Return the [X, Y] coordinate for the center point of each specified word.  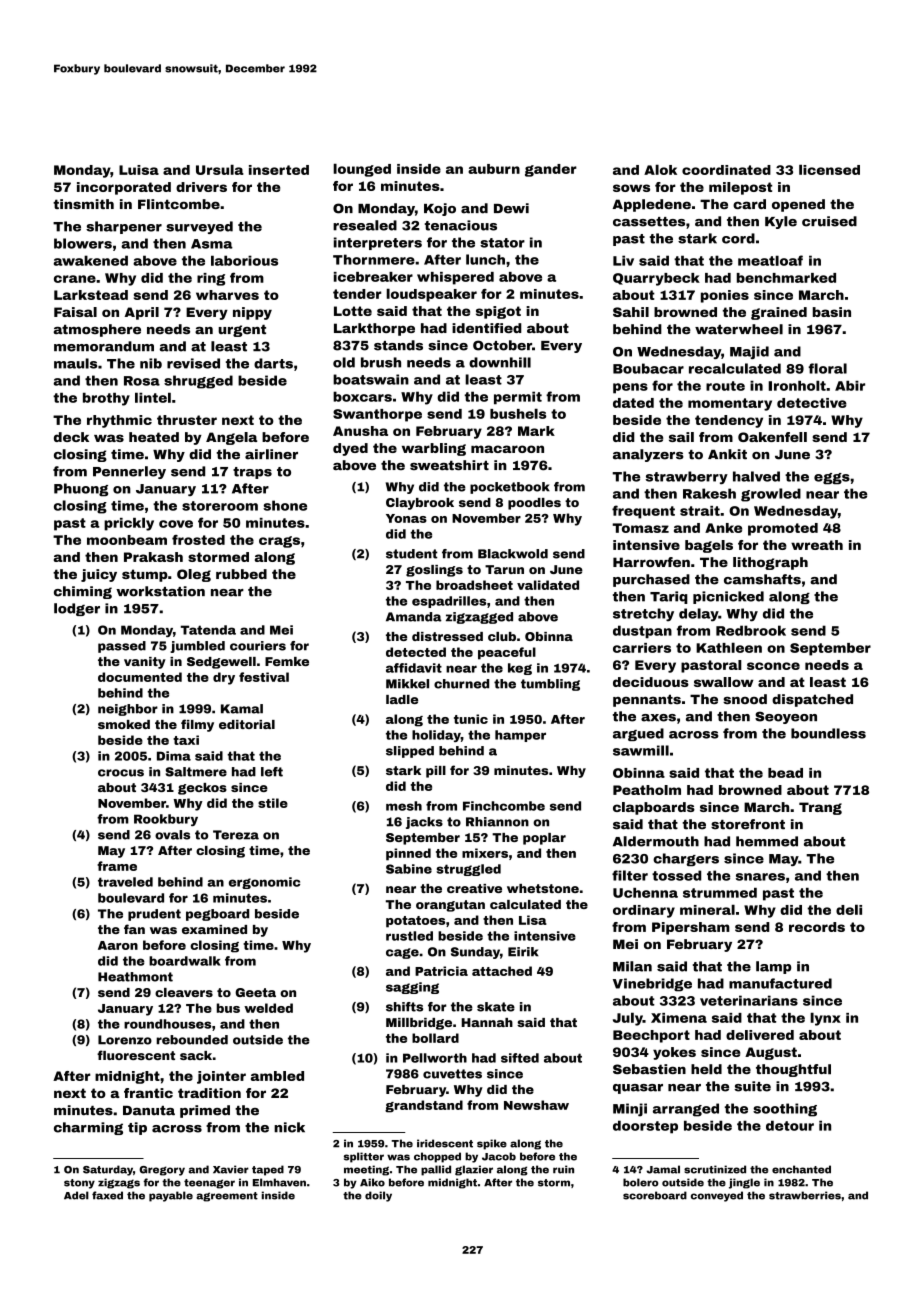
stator [502, 243]
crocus [121, 773]
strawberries [805, 1195]
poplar [544, 839]
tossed [676, 875]
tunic [471, 719]
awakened [91, 260]
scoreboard [655, 1195]
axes [658, 718]
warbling [434, 449]
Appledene [652, 205]
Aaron [118, 945]
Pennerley [129, 472]
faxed [107, 1195]
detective [812, 403]
